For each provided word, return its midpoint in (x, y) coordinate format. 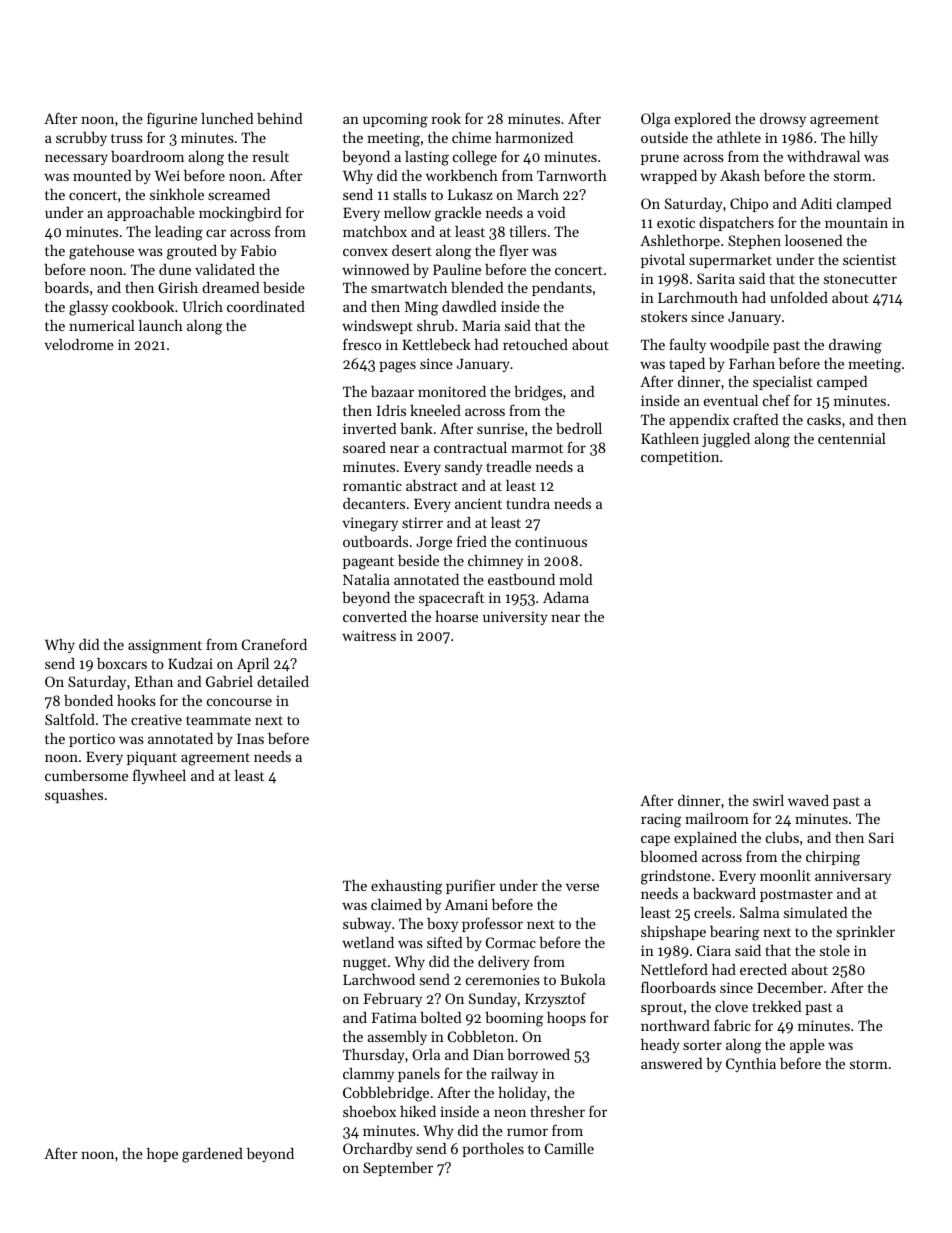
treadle (508, 466)
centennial (852, 438)
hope (162, 1155)
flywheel (159, 776)
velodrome (79, 344)
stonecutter (860, 279)
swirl (768, 800)
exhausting (407, 887)
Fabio (258, 250)
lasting (427, 158)
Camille (569, 1148)
